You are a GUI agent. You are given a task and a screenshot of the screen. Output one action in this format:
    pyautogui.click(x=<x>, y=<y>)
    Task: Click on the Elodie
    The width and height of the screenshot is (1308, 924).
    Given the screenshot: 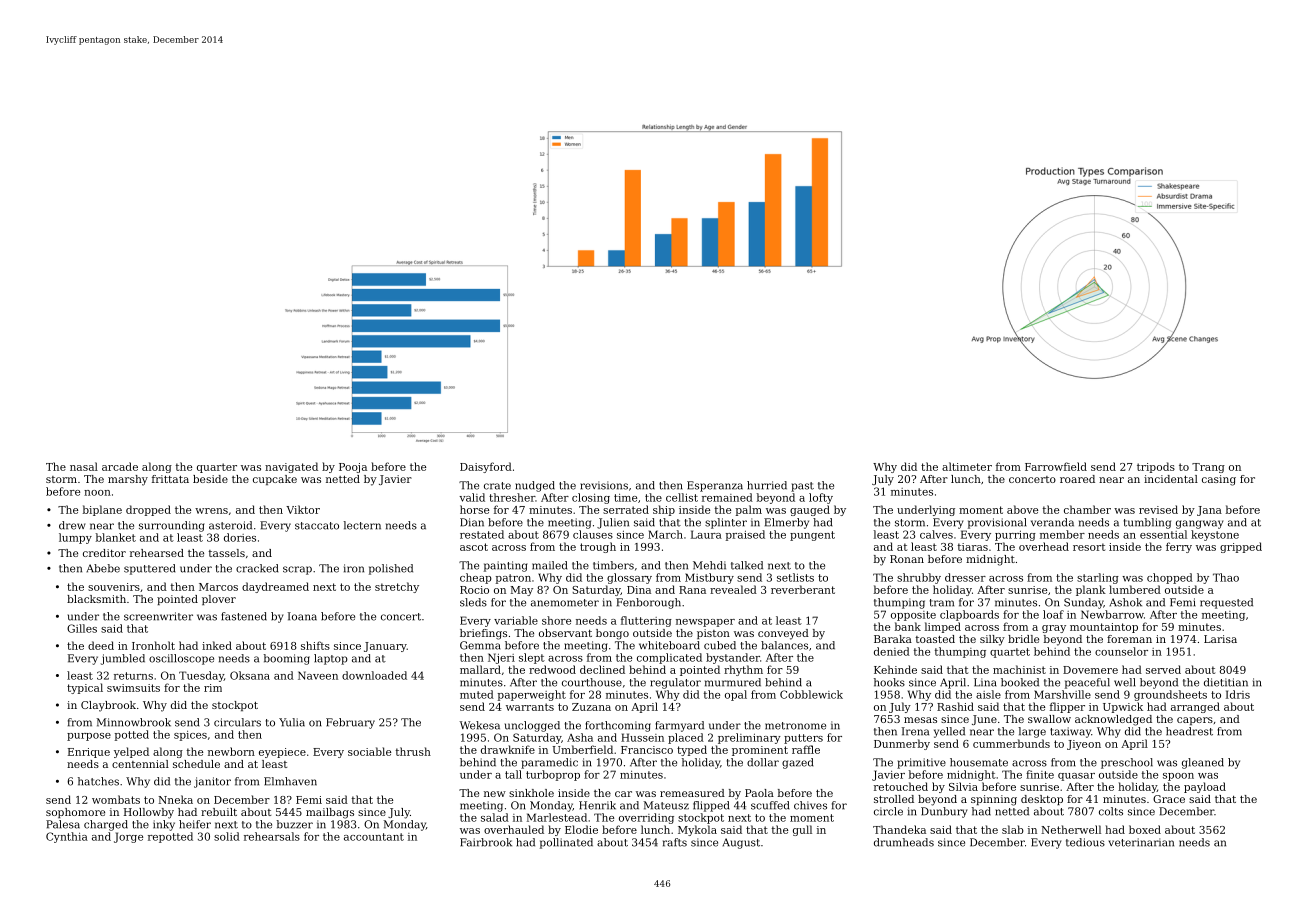 What is the action you would take?
    pyautogui.click(x=581, y=829)
